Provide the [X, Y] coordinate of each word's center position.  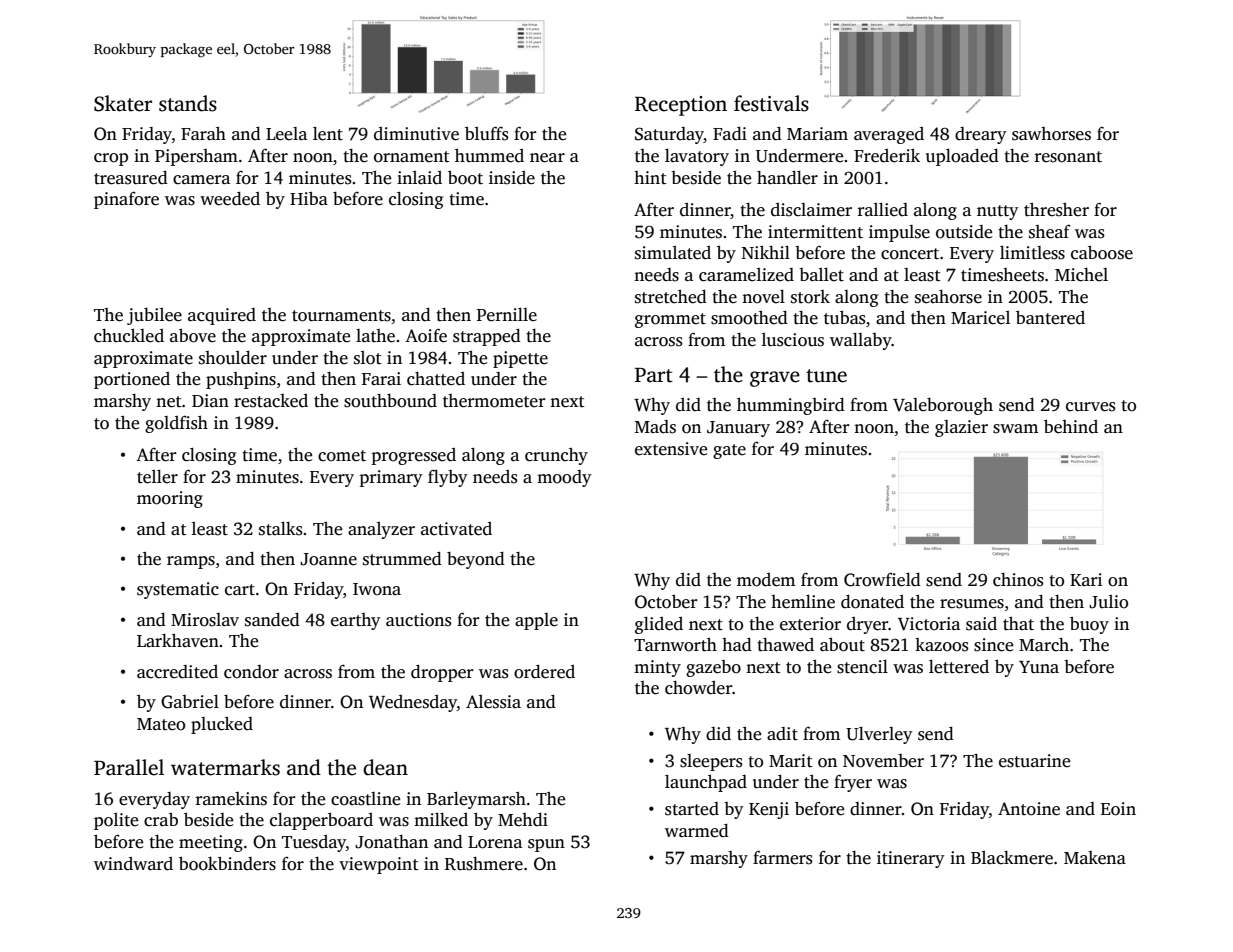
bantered [1050, 318]
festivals [771, 103]
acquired [222, 316]
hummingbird [791, 406]
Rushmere [484, 864]
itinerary [910, 859]
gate [729, 451]
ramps [191, 562]
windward [133, 864]
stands [188, 103]
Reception [681, 106]
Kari [1086, 579]
